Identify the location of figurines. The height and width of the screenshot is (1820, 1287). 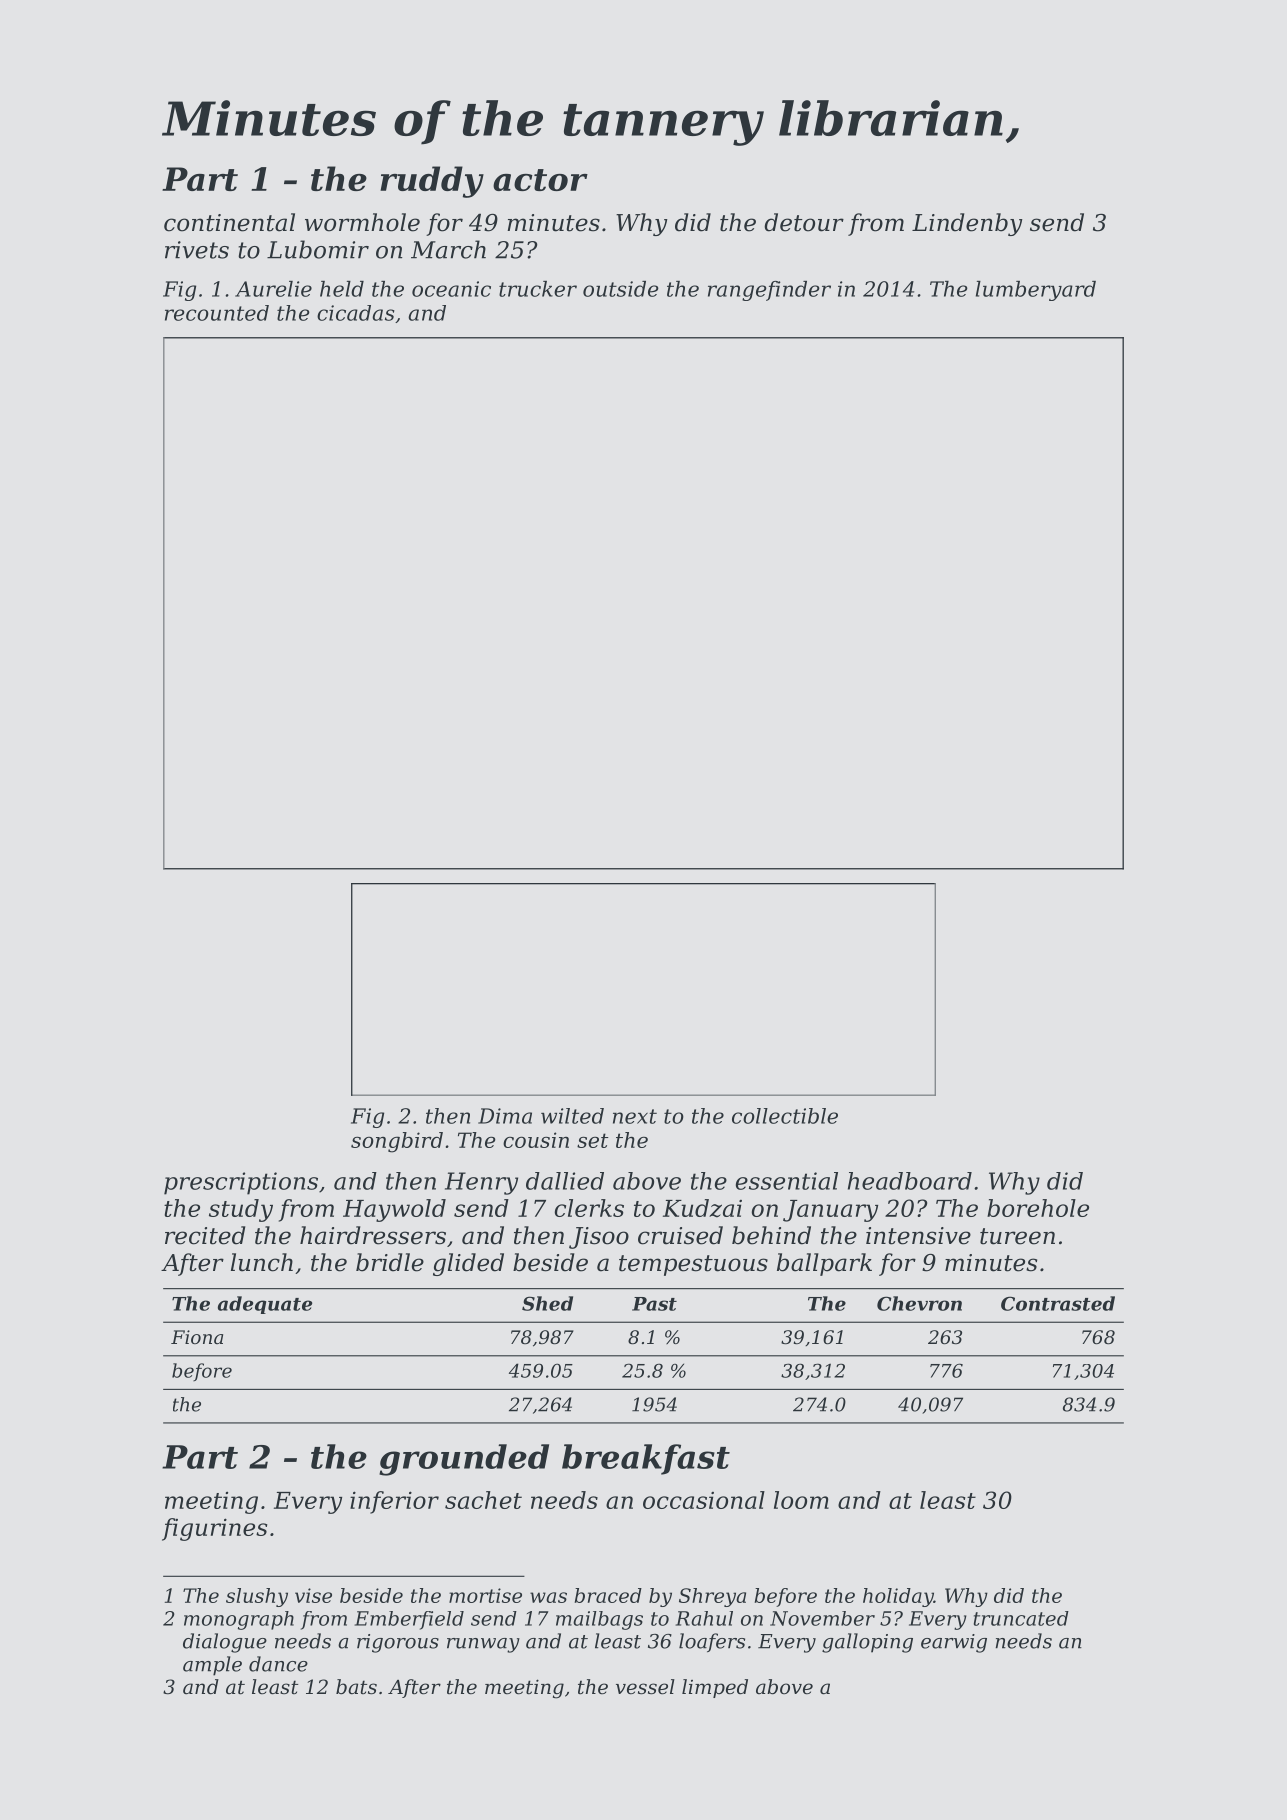
(214, 1529).
